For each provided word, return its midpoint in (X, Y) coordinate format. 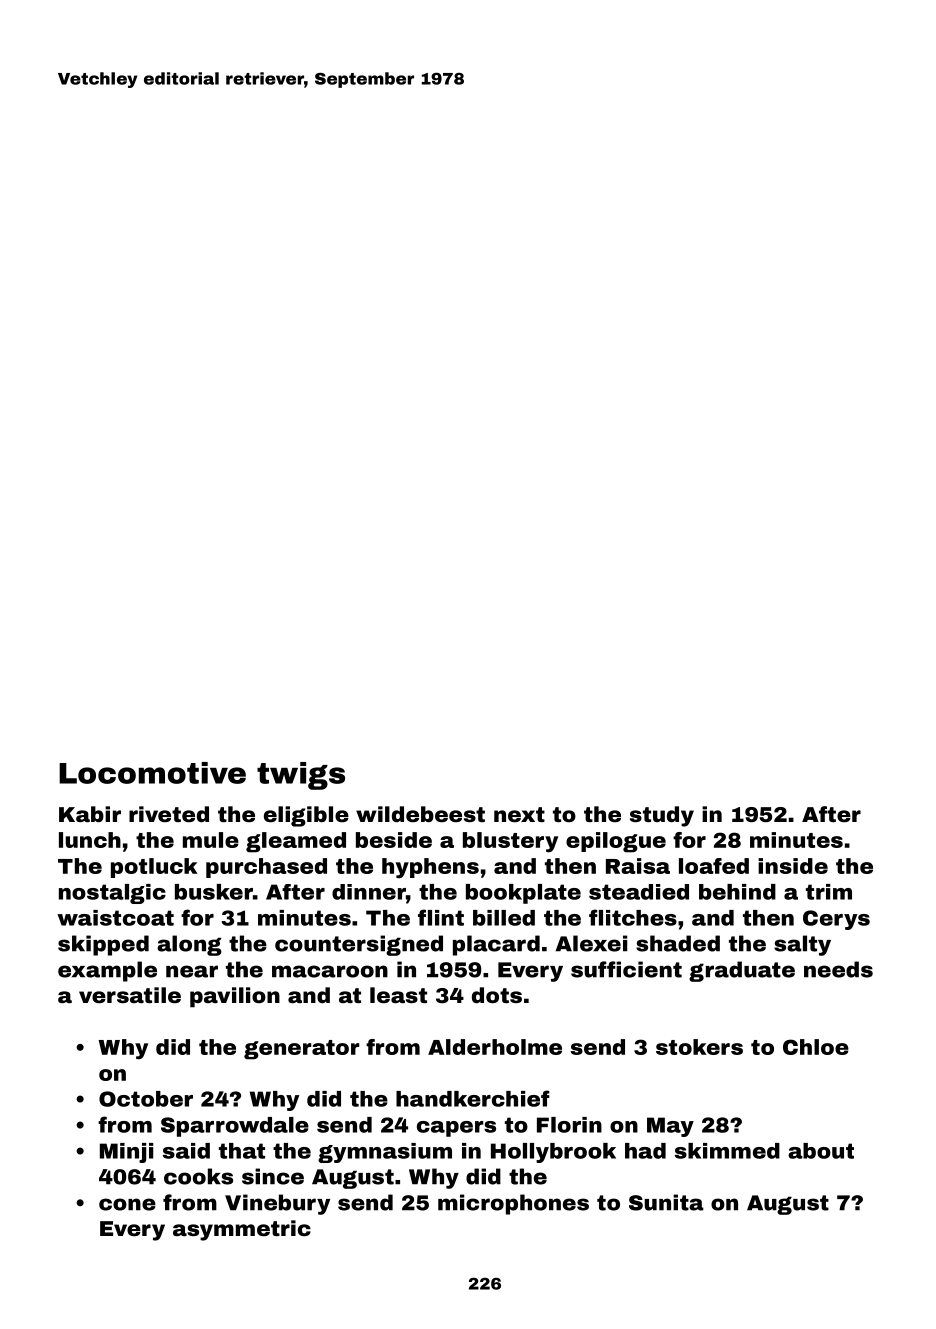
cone (127, 1204)
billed (504, 918)
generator (302, 1050)
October (146, 1099)
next (519, 815)
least (398, 995)
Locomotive (152, 773)
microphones (513, 1204)
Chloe (816, 1047)
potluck (154, 868)
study (662, 816)
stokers (699, 1047)
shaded (678, 943)
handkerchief (473, 1098)
